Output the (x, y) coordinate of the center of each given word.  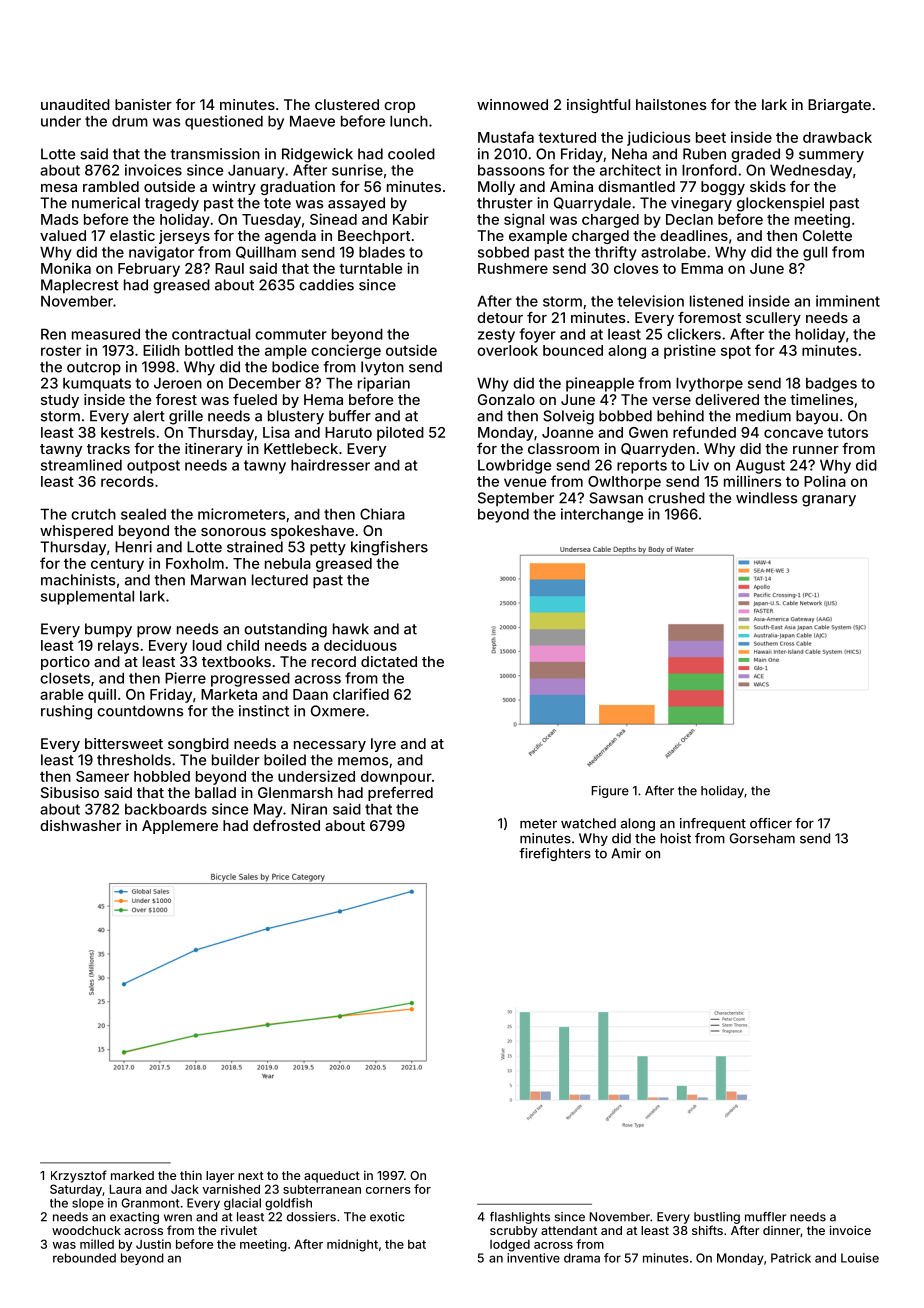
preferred (400, 794)
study (60, 401)
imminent (848, 301)
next (251, 1175)
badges (831, 384)
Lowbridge (514, 466)
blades (382, 252)
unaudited (75, 104)
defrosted (286, 825)
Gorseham (762, 838)
